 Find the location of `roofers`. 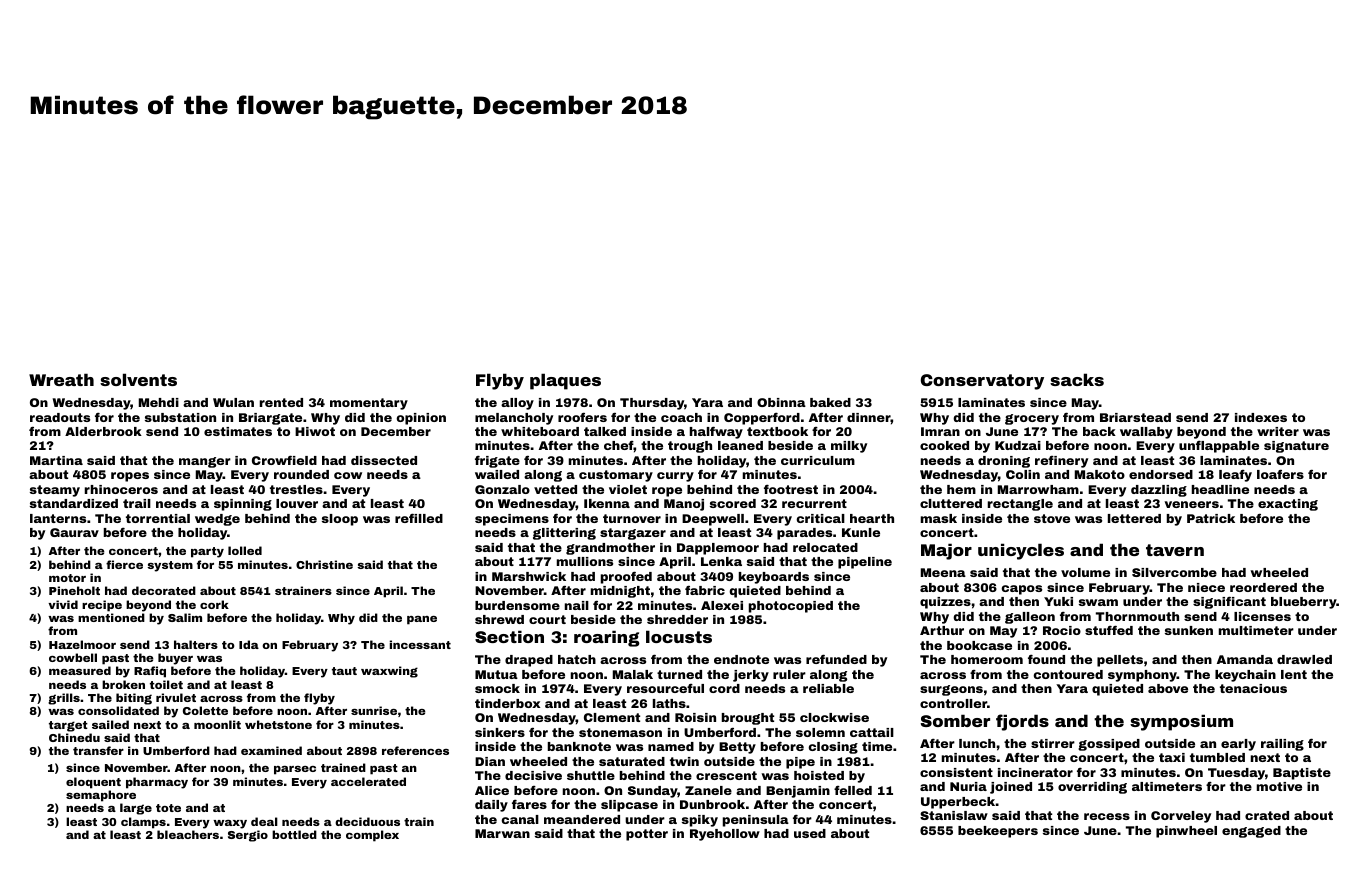

roofers is located at coordinates (582, 417).
